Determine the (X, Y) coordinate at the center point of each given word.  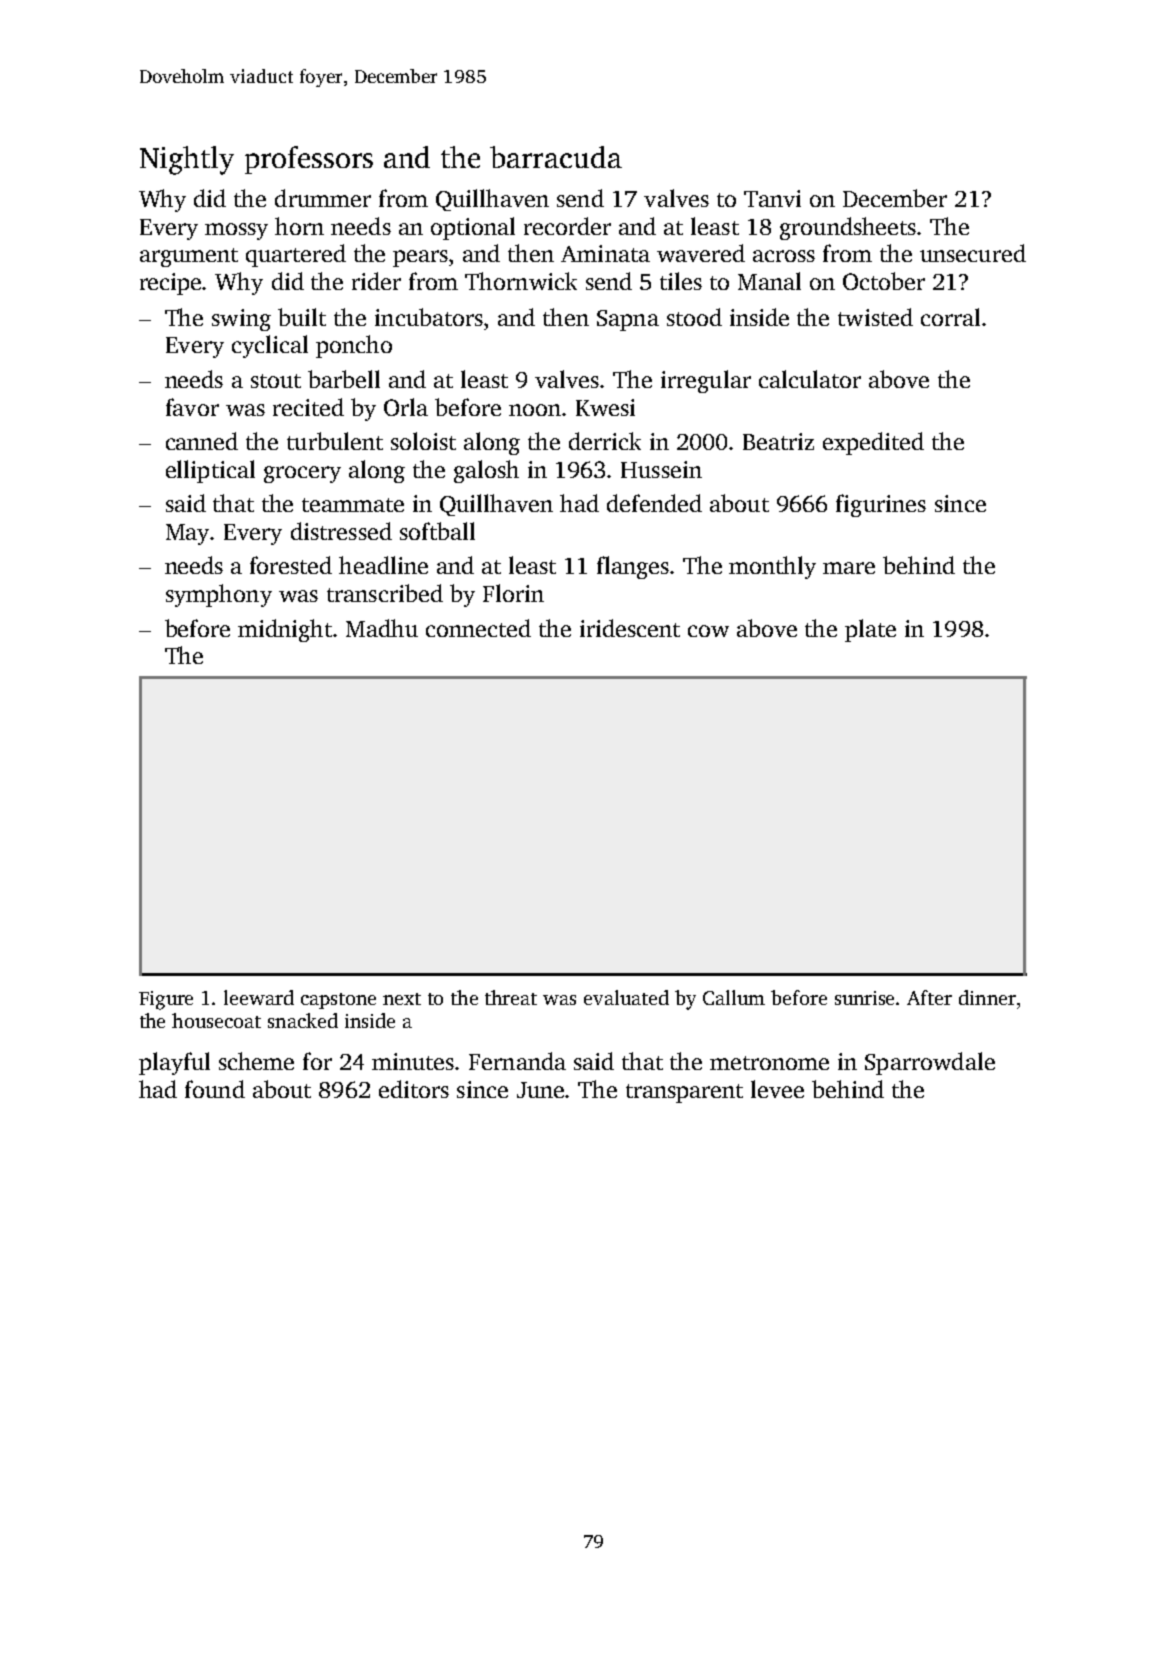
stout (276, 381)
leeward (259, 997)
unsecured (973, 253)
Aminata (605, 253)
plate (870, 630)
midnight (285, 630)
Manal (769, 281)
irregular (706, 381)
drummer (323, 198)
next (402, 999)
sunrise (866, 998)
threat (511, 997)
